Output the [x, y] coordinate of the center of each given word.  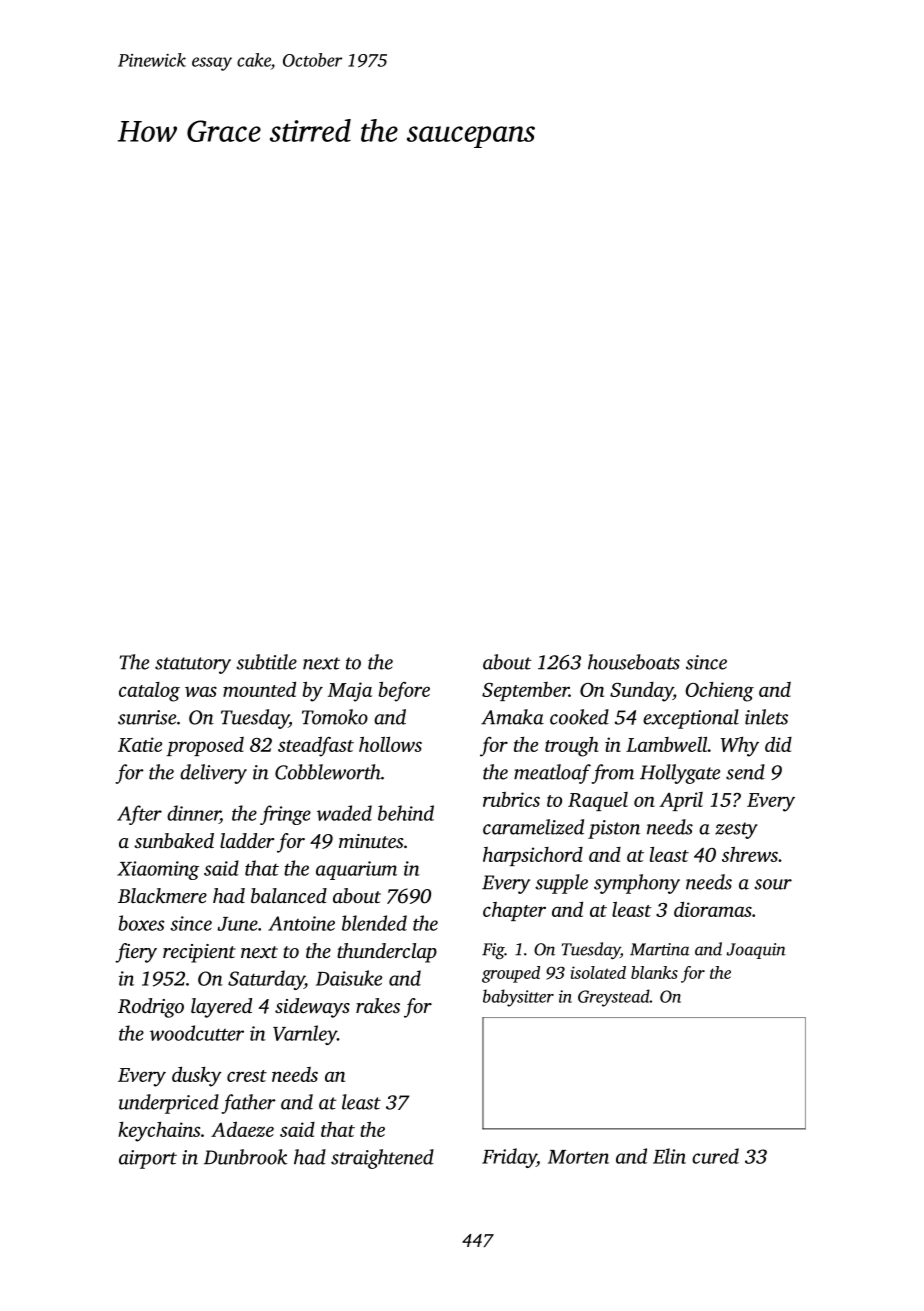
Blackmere [162, 895]
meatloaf [552, 774]
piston [614, 829]
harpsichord [533, 856]
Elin [669, 1156]
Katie [140, 744]
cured [715, 1156]
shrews [750, 854]
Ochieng [719, 692]
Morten [578, 1157]
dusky [197, 1077]
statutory [193, 665]
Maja [350, 692]
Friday [509, 1158]
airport [148, 1159]
